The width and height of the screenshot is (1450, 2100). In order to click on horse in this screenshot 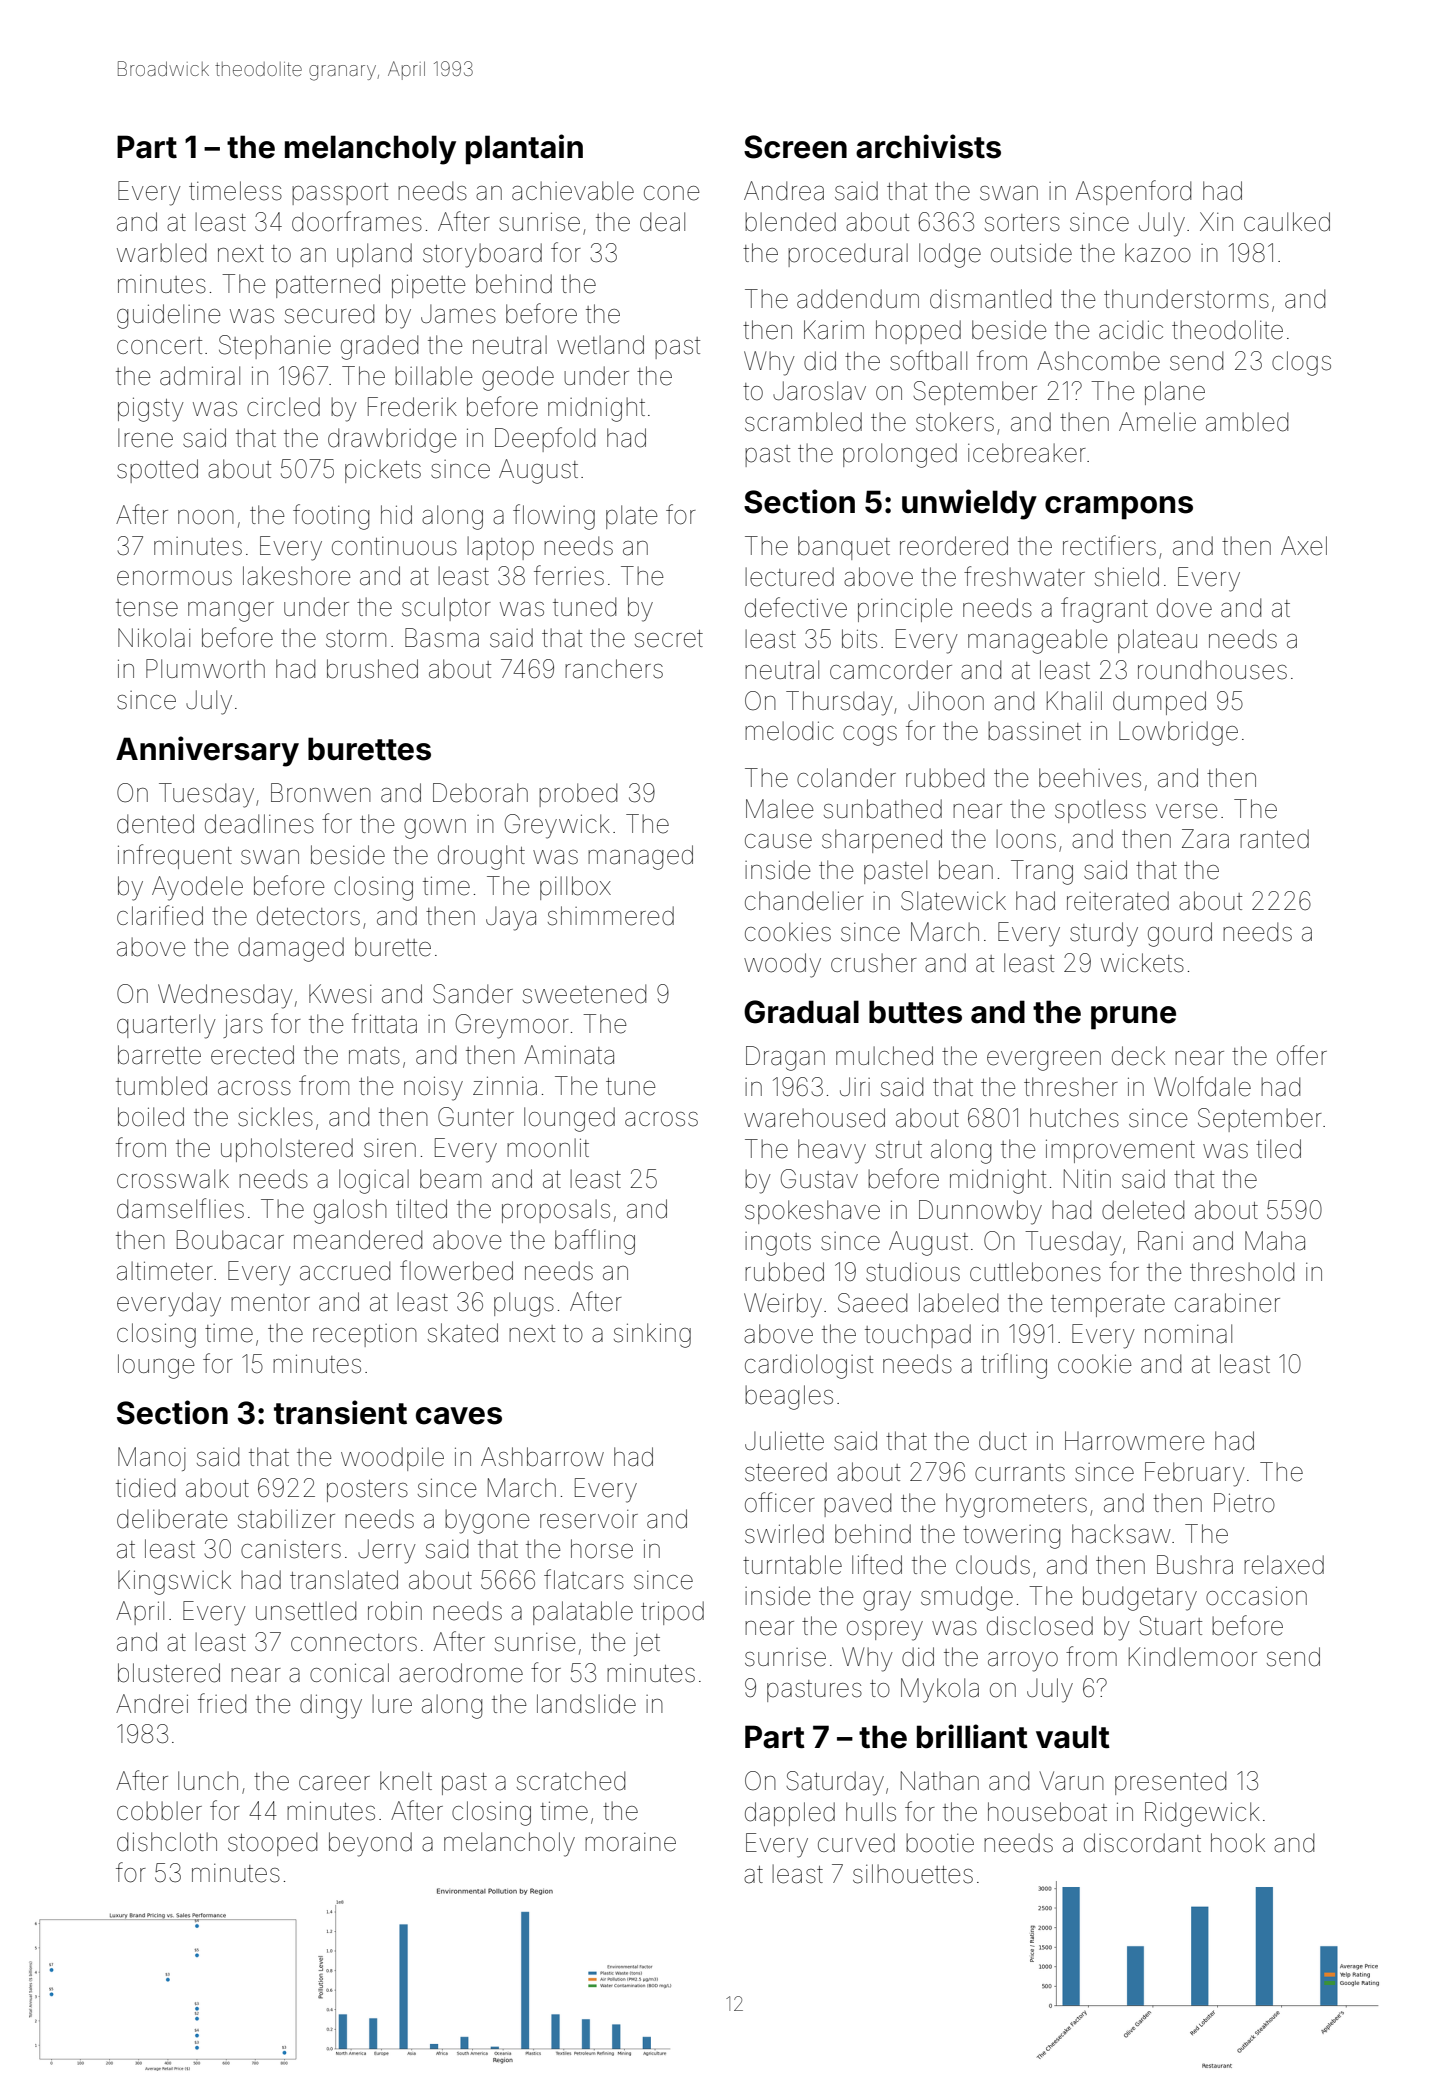, I will do `click(602, 1549)`.
